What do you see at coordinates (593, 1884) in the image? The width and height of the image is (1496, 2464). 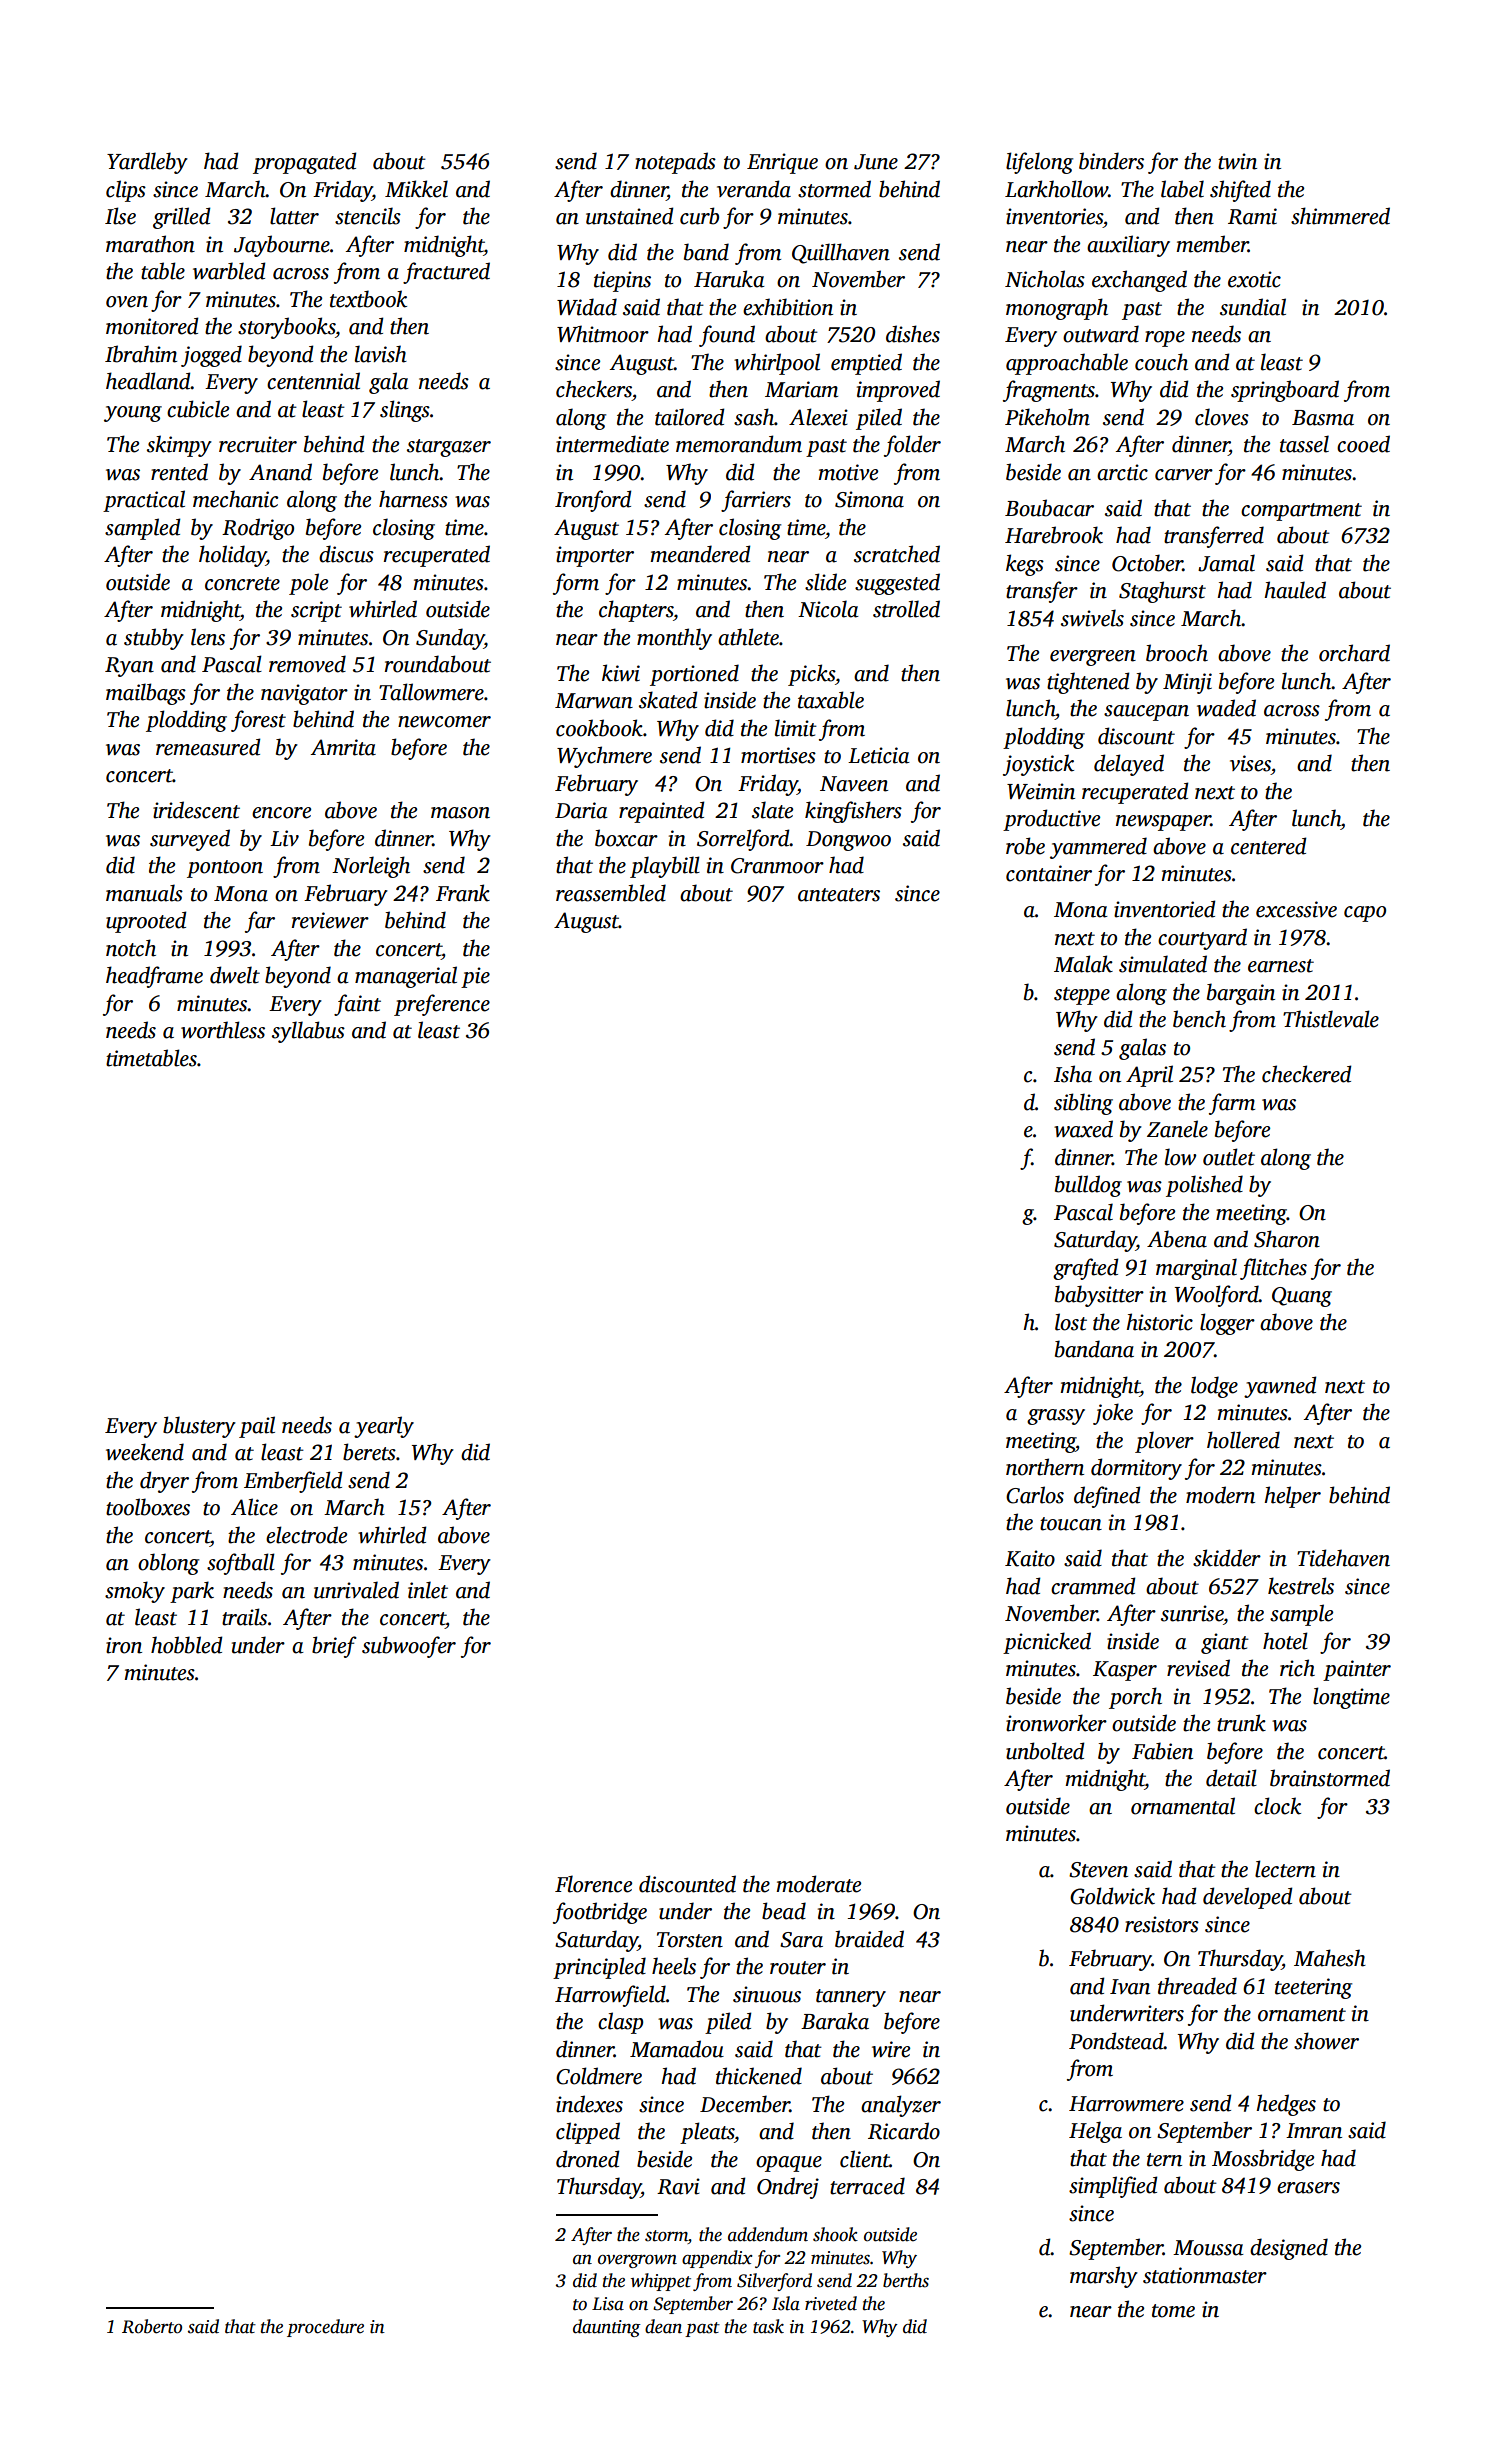 I see `Florence` at bounding box center [593, 1884].
